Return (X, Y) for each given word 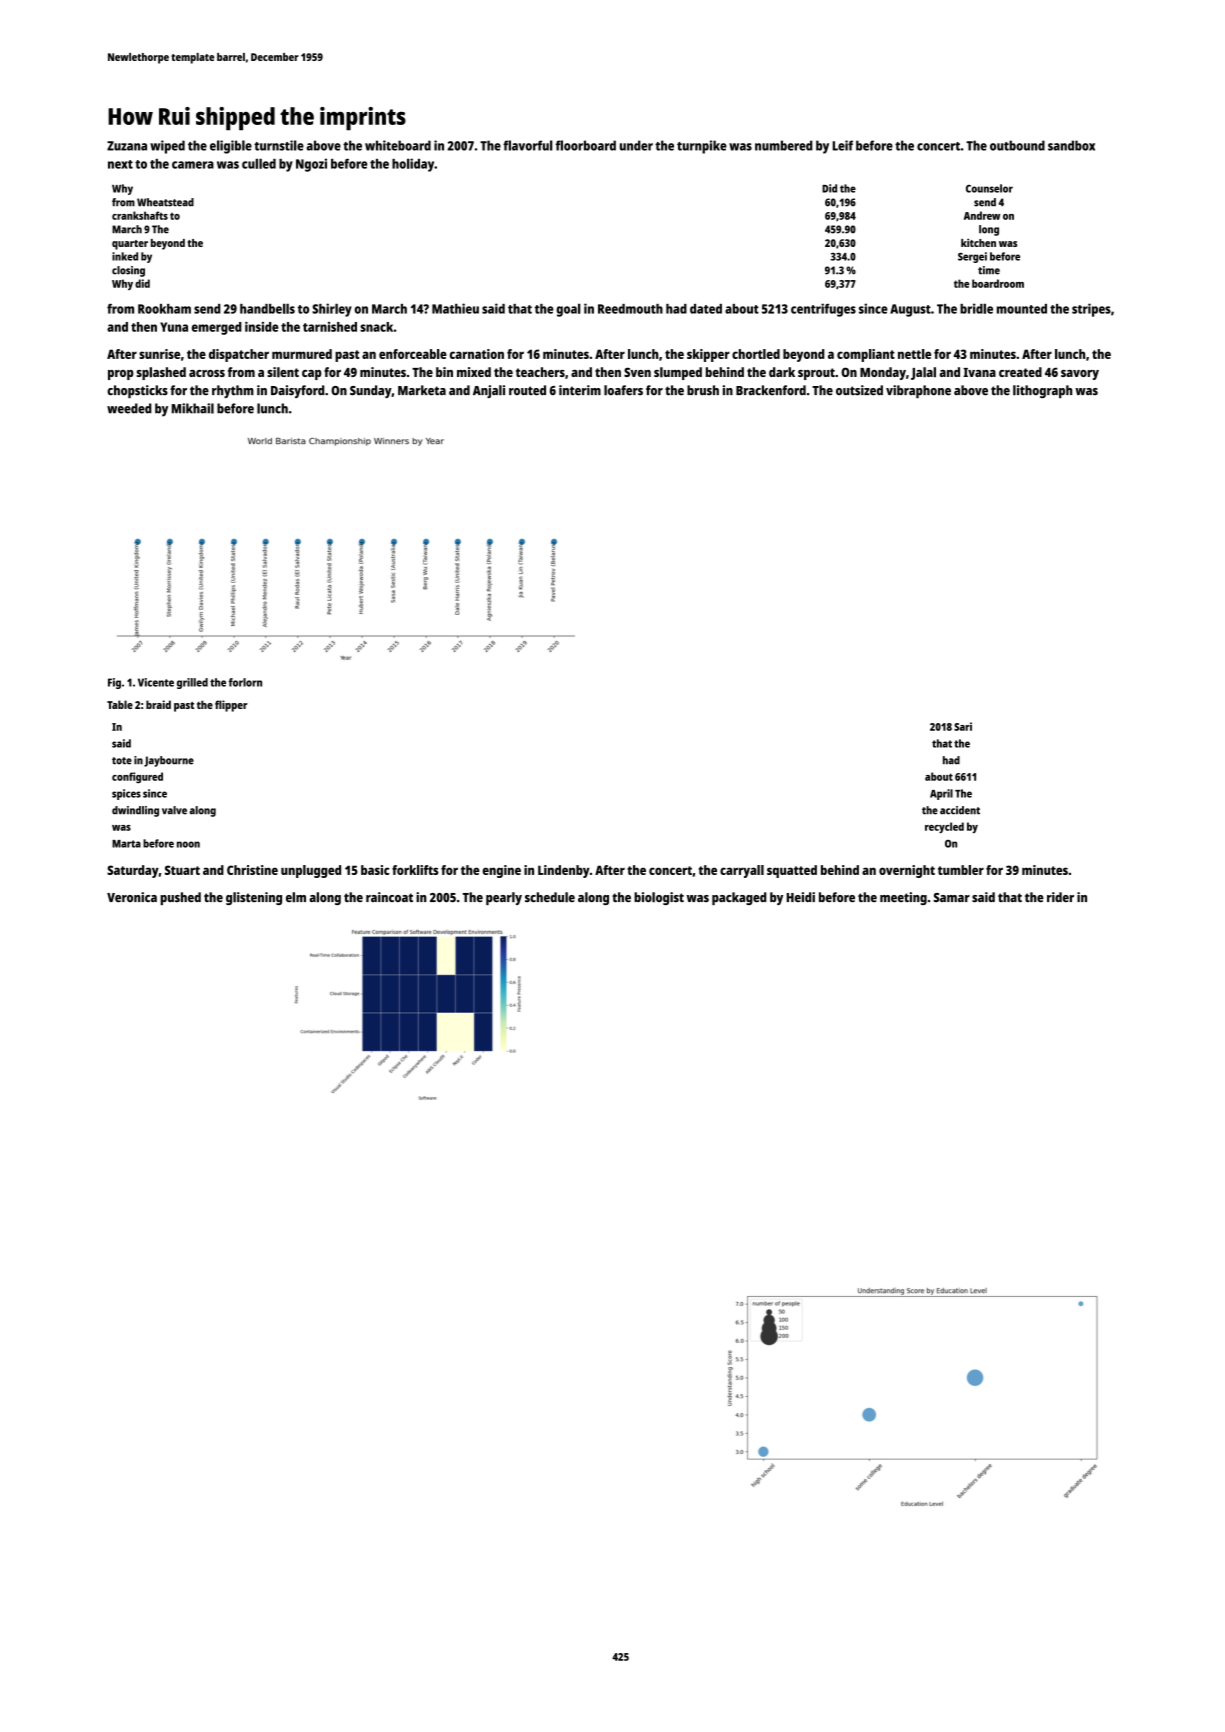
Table (120, 704)
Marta (126, 844)
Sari (963, 726)
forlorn (245, 682)
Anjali (489, 391)
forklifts (415, 870)
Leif (843, 145)
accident (960, 810)
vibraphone (918, 391)
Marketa (422, 390)
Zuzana (127, 146)
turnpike (702, 147)
